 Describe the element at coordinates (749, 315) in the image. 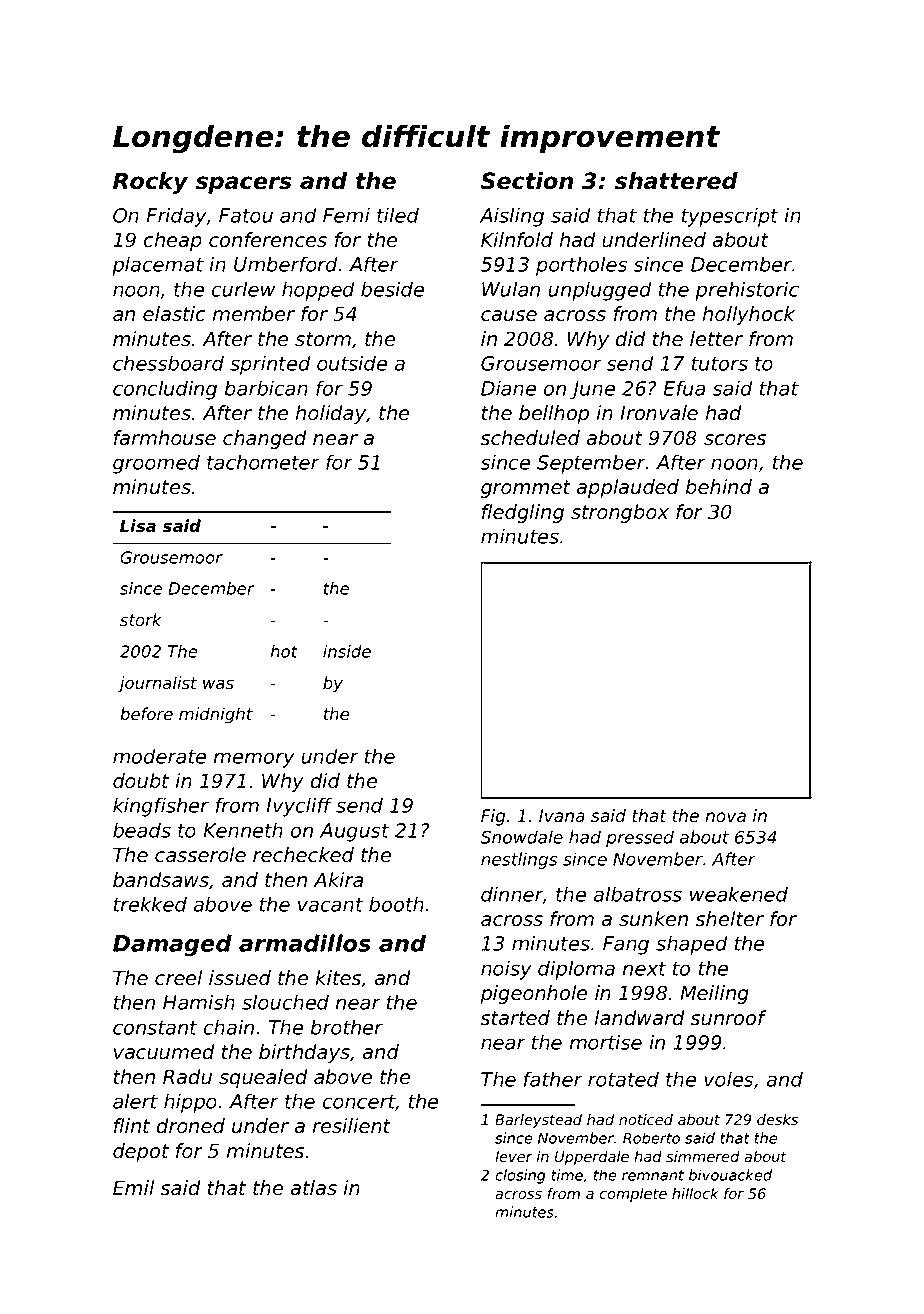

I see `hollyhock` at that location.
